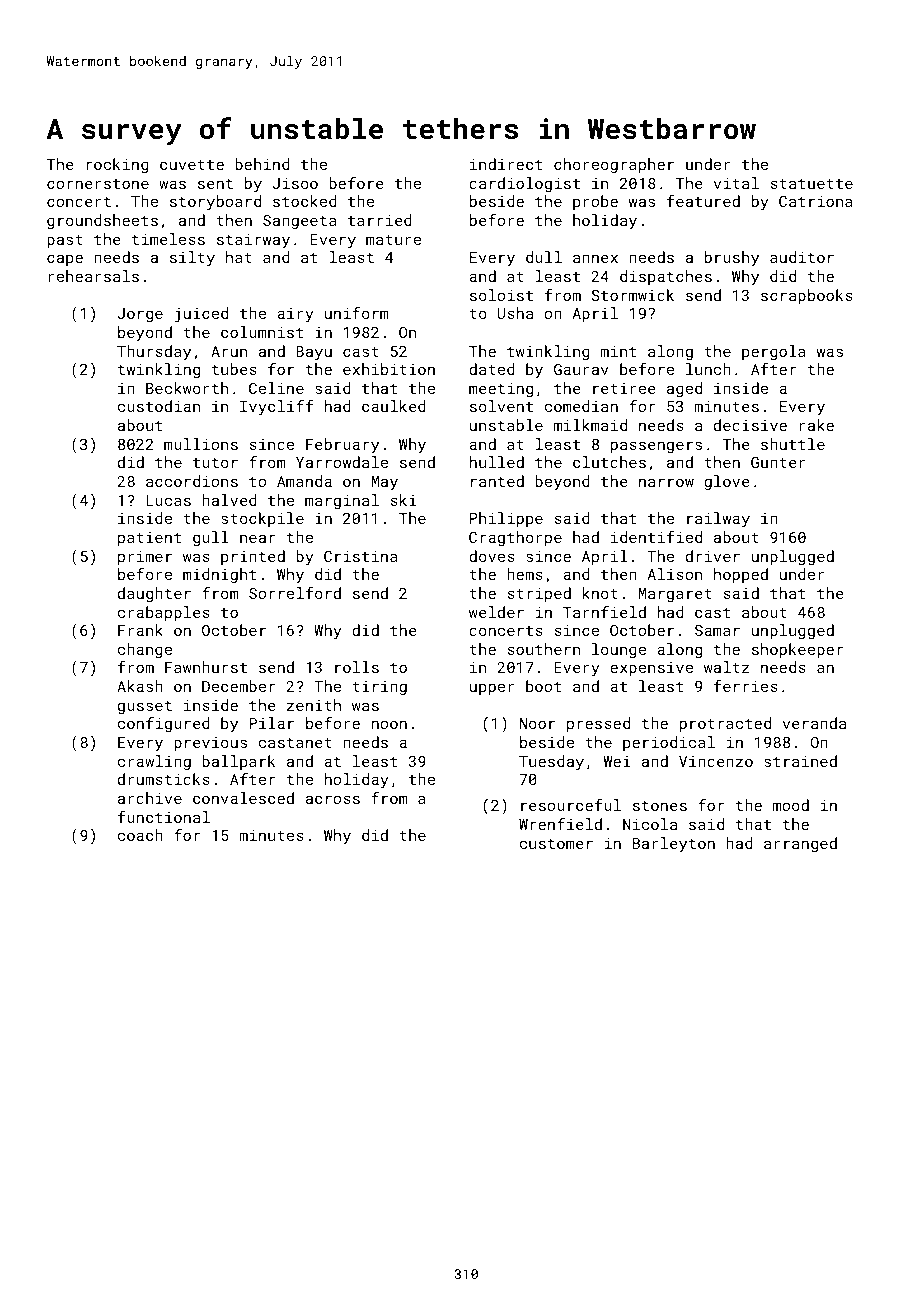  Describe the element at coordinates (389, 369) in the document. I see `exhibition` at that location.
